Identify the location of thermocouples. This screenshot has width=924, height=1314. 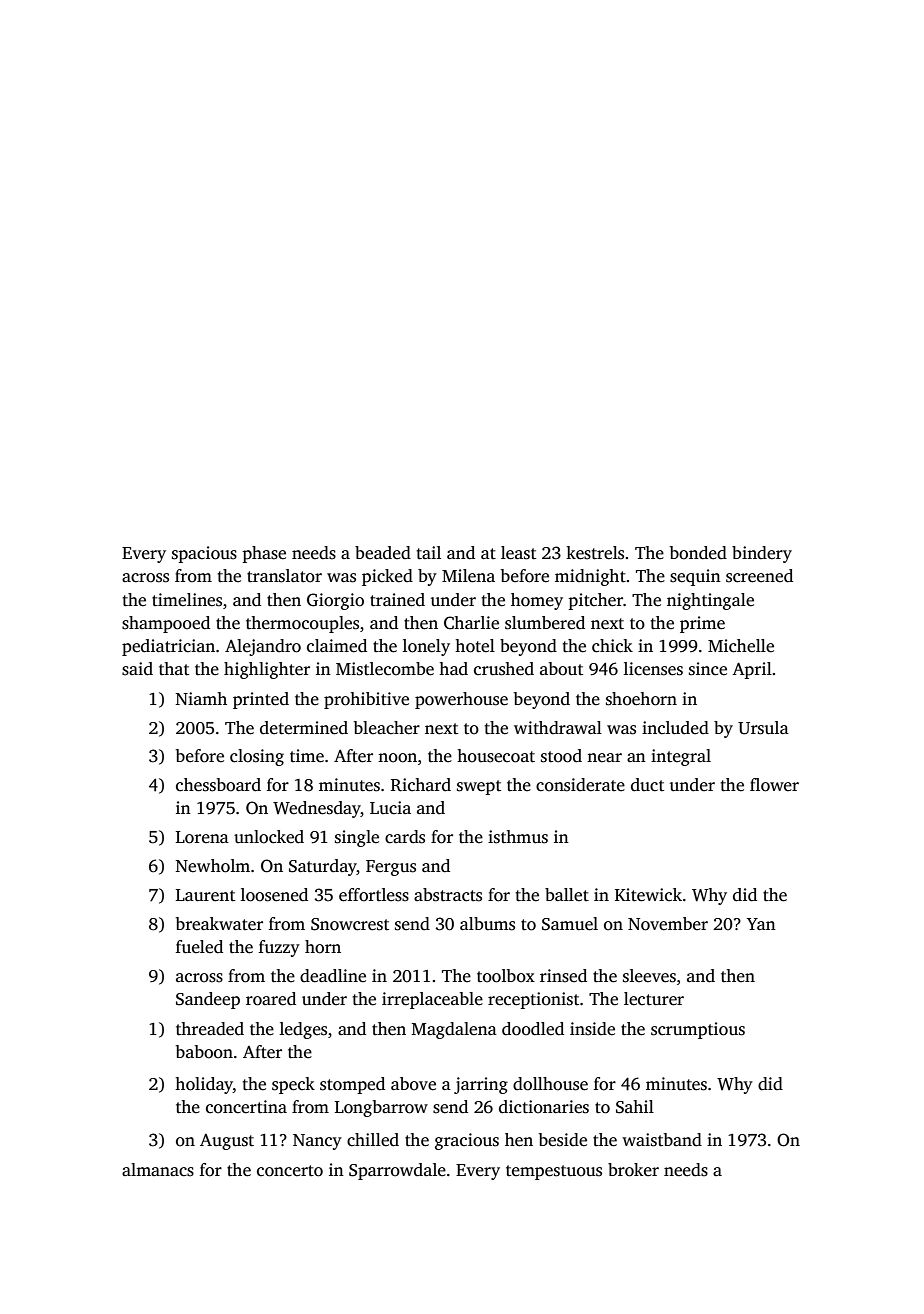
(302, 624).
